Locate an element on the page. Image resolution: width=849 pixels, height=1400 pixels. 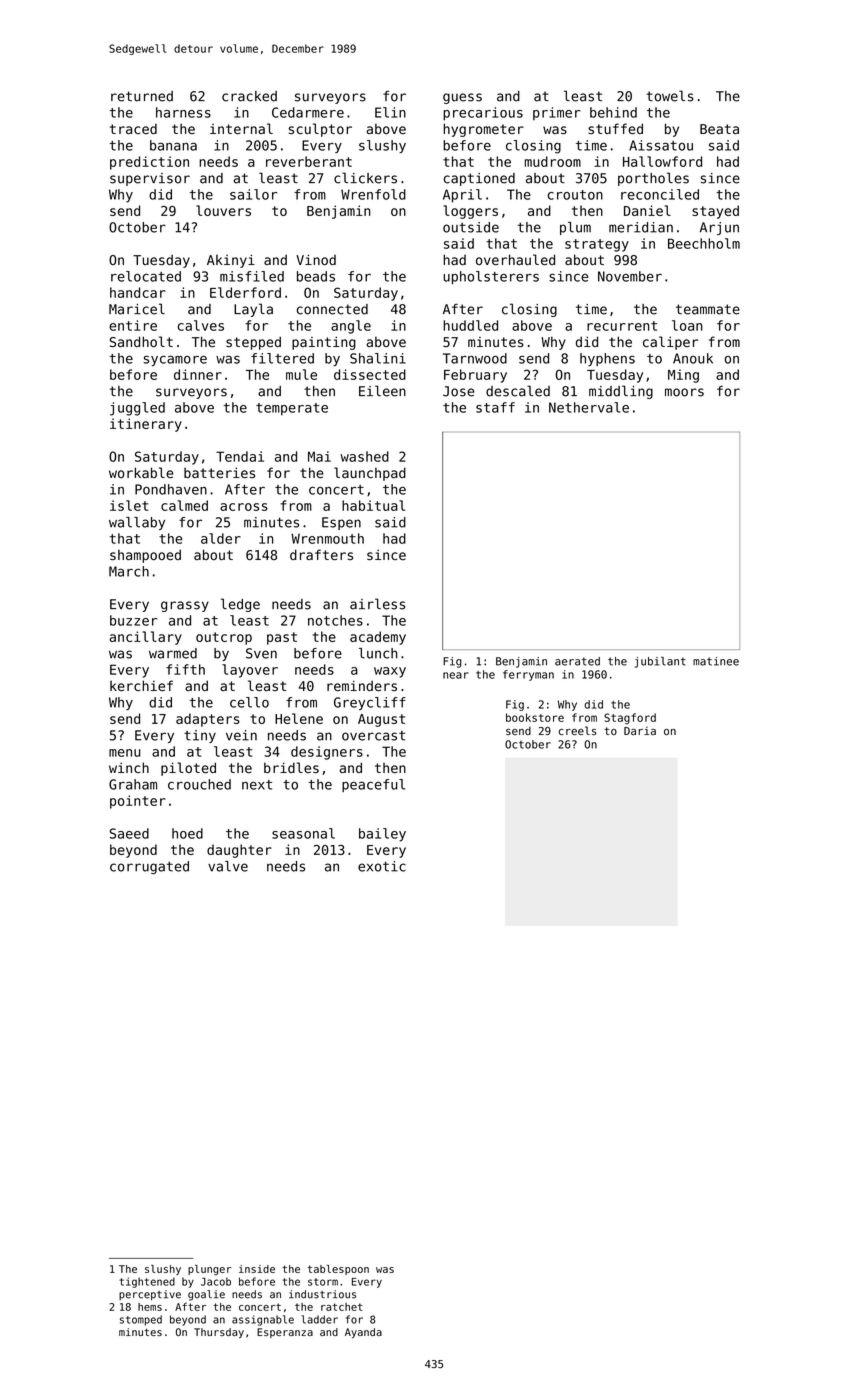
waxy is located at coordinates (390, 672).
